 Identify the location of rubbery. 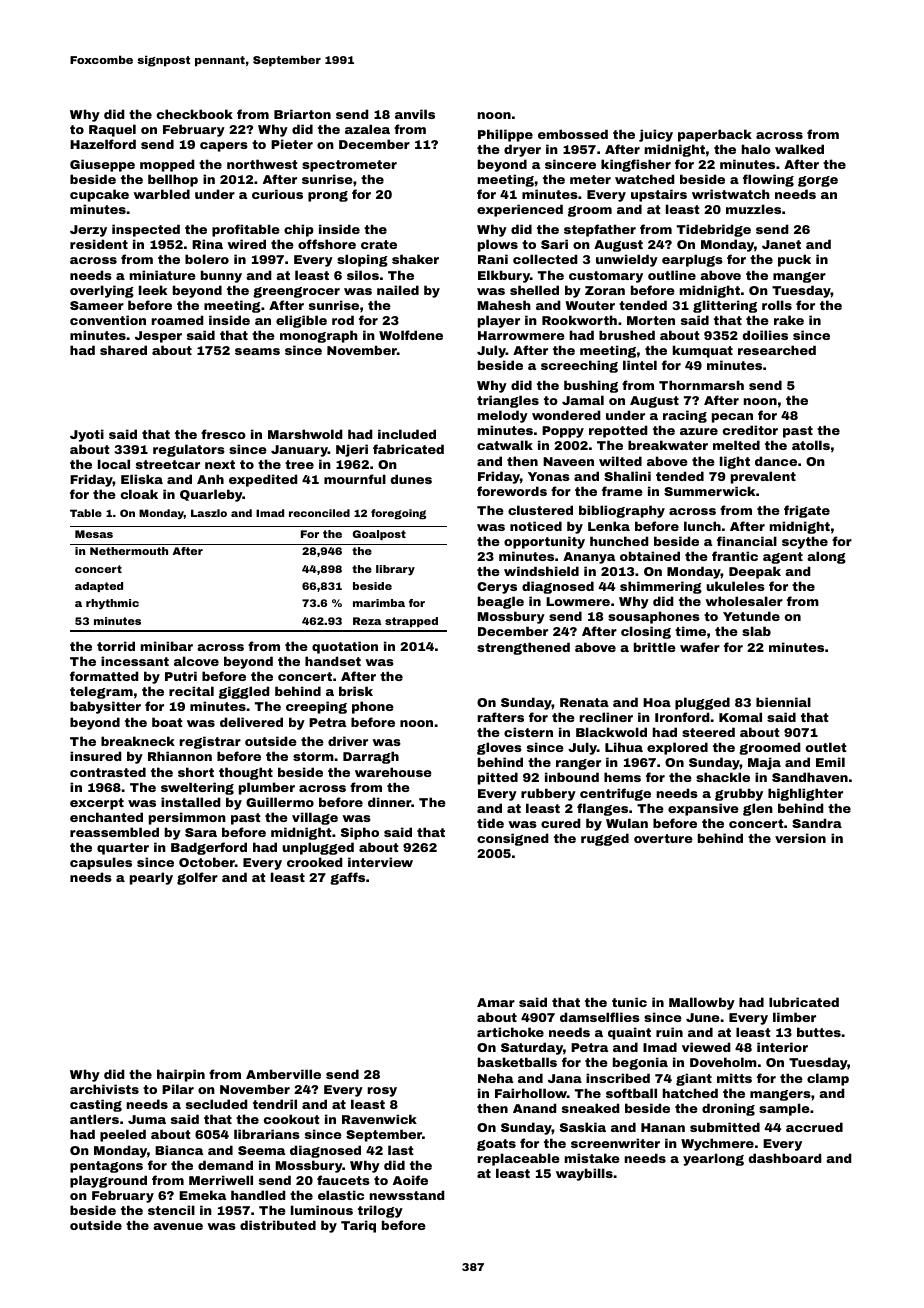
(548, 794).
